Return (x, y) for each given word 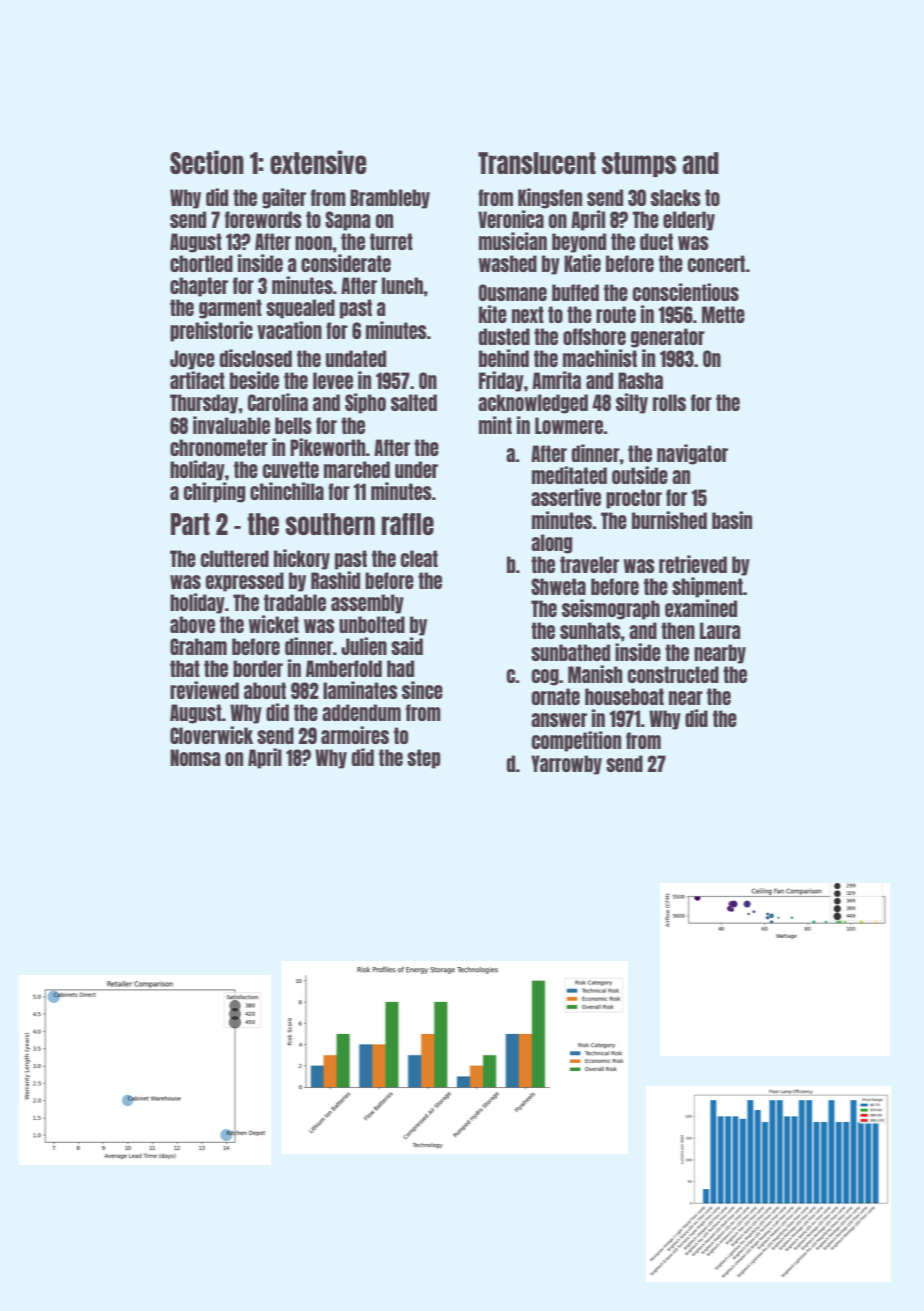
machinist (600, 358)
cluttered (235, 558)
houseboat (624, 696)
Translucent (537, 163)
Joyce (192, 360)
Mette (723, 314)
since (422, 690)
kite (493, 314)
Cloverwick (211, 735)
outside (640, 475)
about (265, 690)
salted (414, 402)
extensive (318, 162)
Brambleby (390, 199)
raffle (408, 524)
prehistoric (211, 331)
